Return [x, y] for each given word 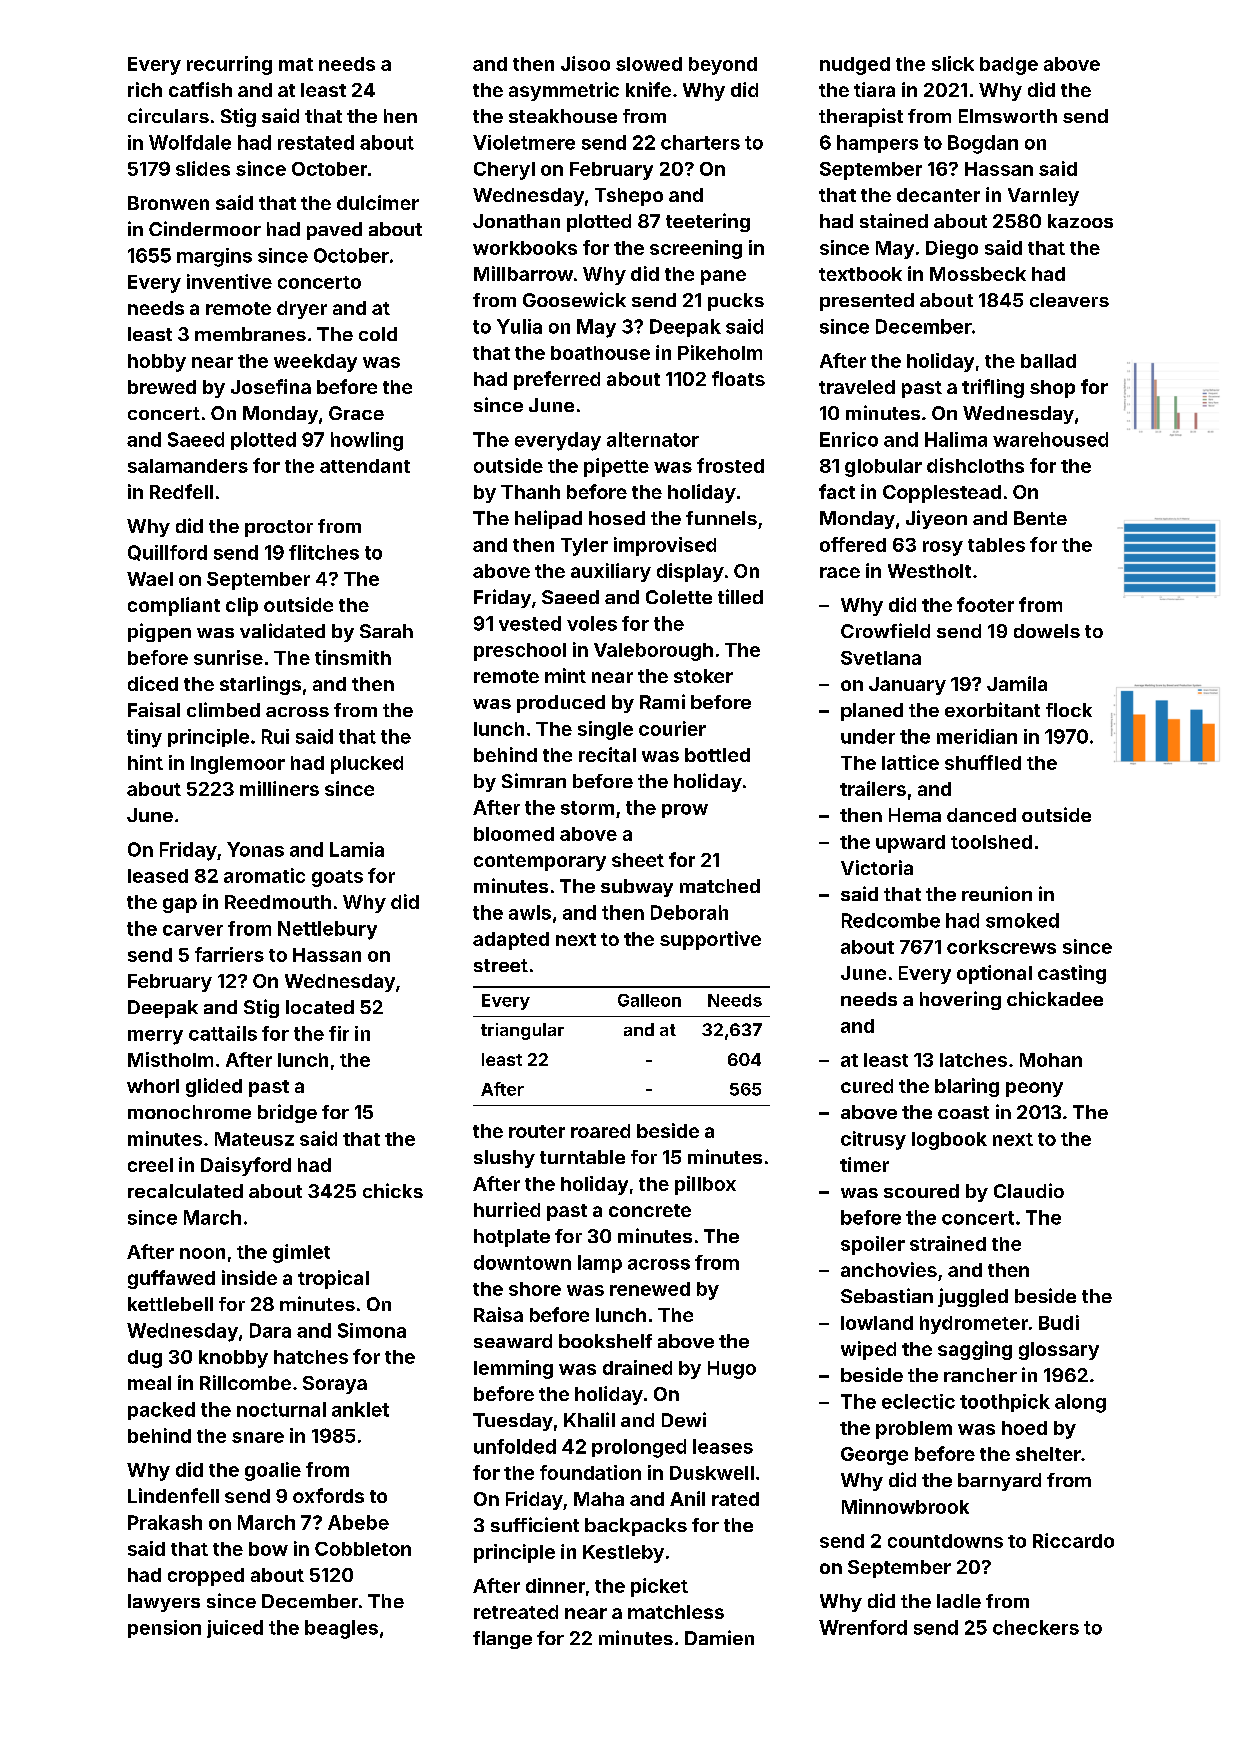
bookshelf [605, 1341]
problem [914, 1430]
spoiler [873, 1245]
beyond [723, 66]
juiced [235, 1629]
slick [953, 63]
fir [339, 1033]
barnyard [999, 1482]
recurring [229, 65]
